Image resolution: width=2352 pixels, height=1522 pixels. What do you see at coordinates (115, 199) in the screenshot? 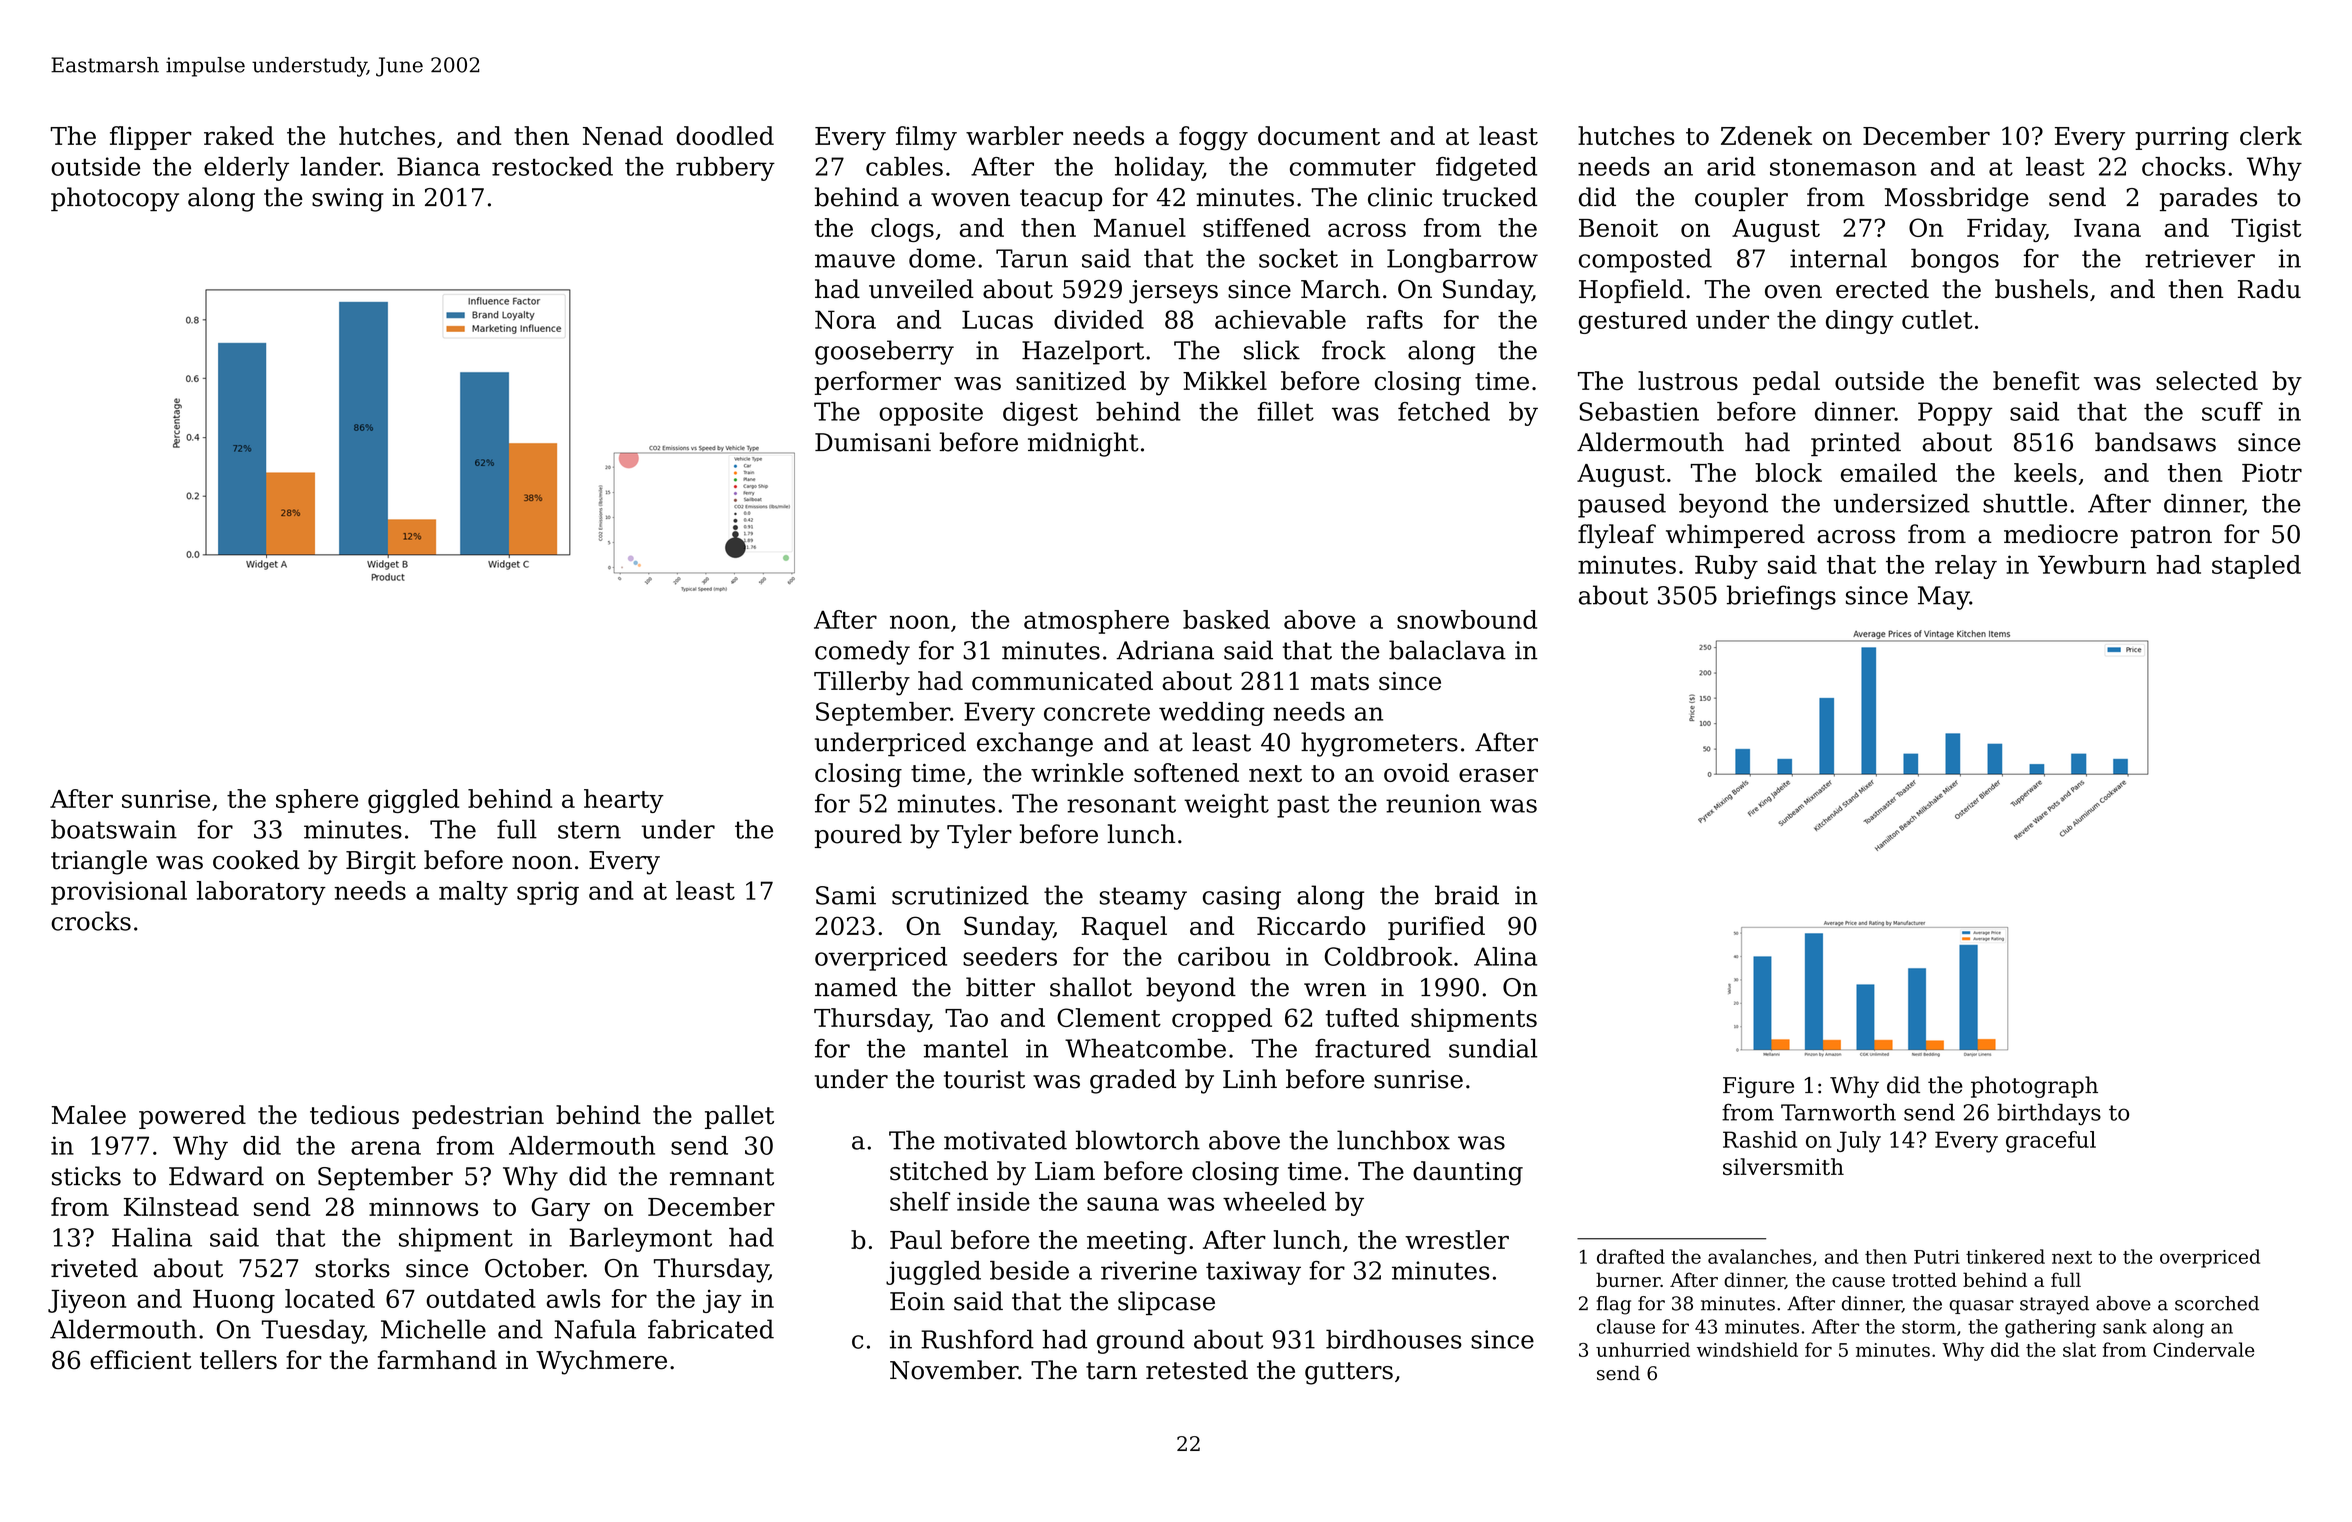
I see `photocopy` at bounding box center [115, 199].
